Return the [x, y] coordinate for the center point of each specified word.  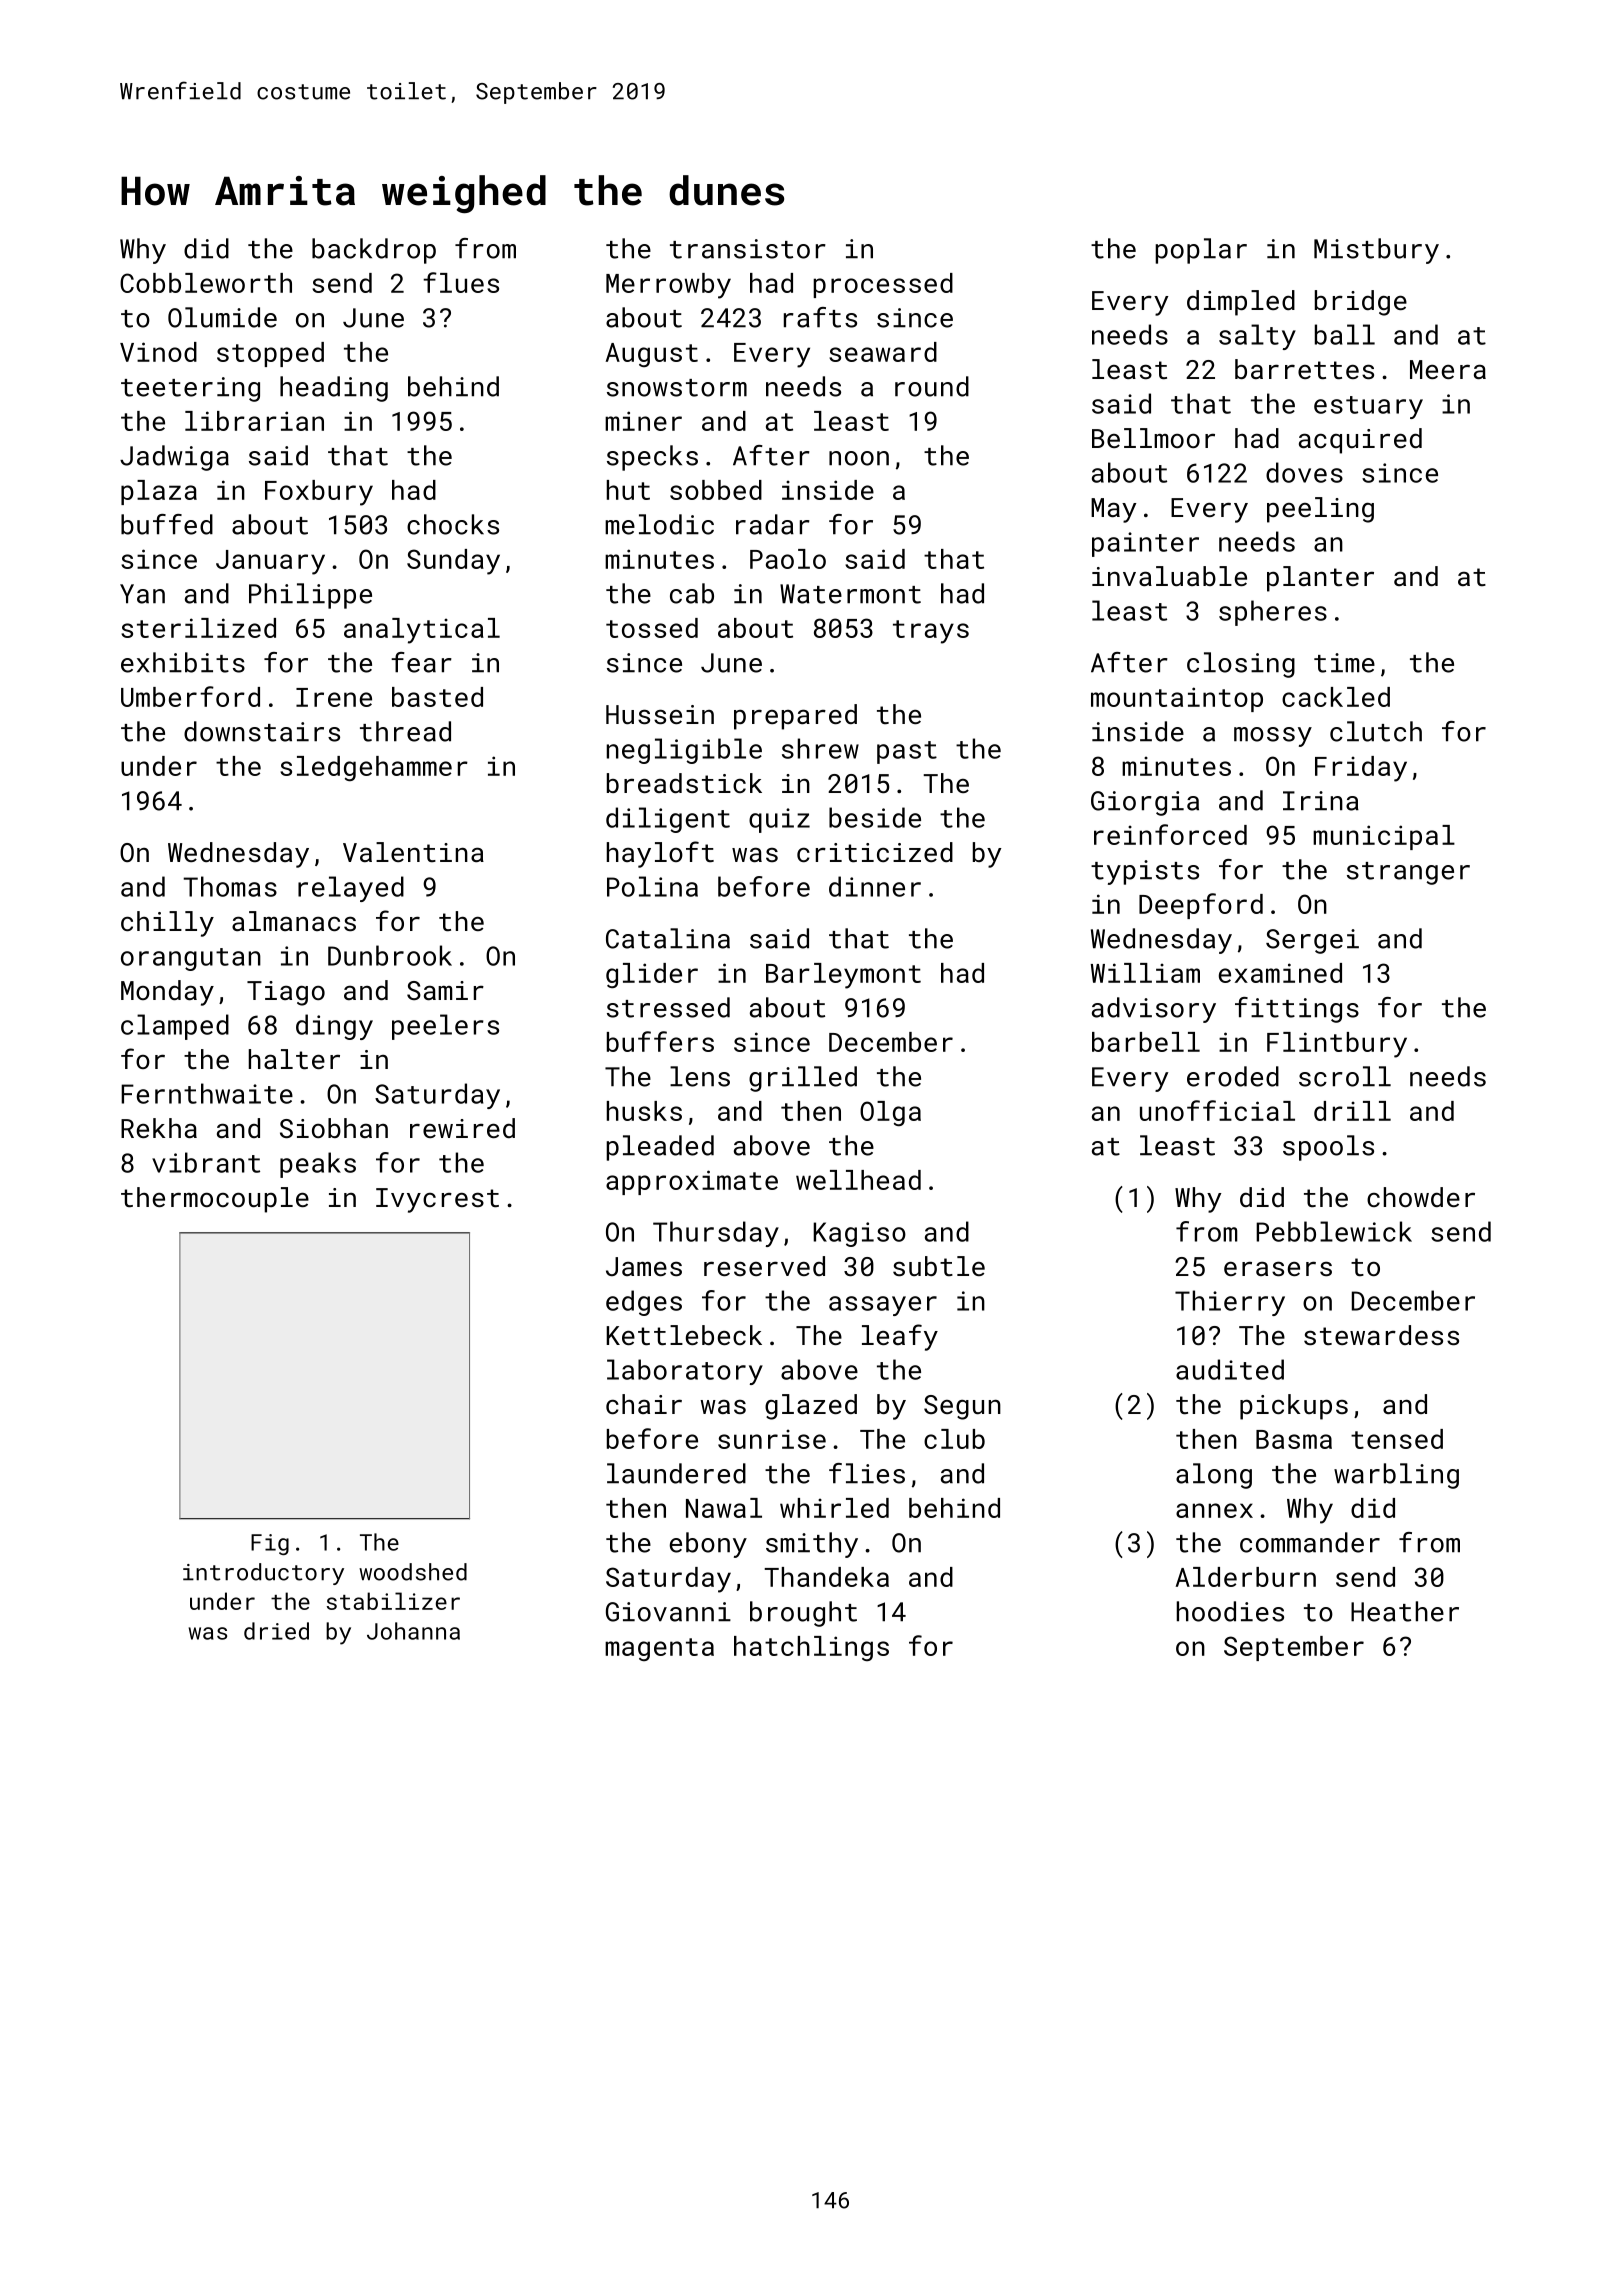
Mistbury [1376, 251]
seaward [883, 352]
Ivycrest [437, 1200]
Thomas [230, 886]
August [651, 355]
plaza [159, 492]
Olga [890, 1113]
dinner [875, 886]
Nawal [724, 1508]
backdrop [374, 251]
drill [1352, 1111]
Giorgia [1145, 803]
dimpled [1241, 303]
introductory [263, 1574]
